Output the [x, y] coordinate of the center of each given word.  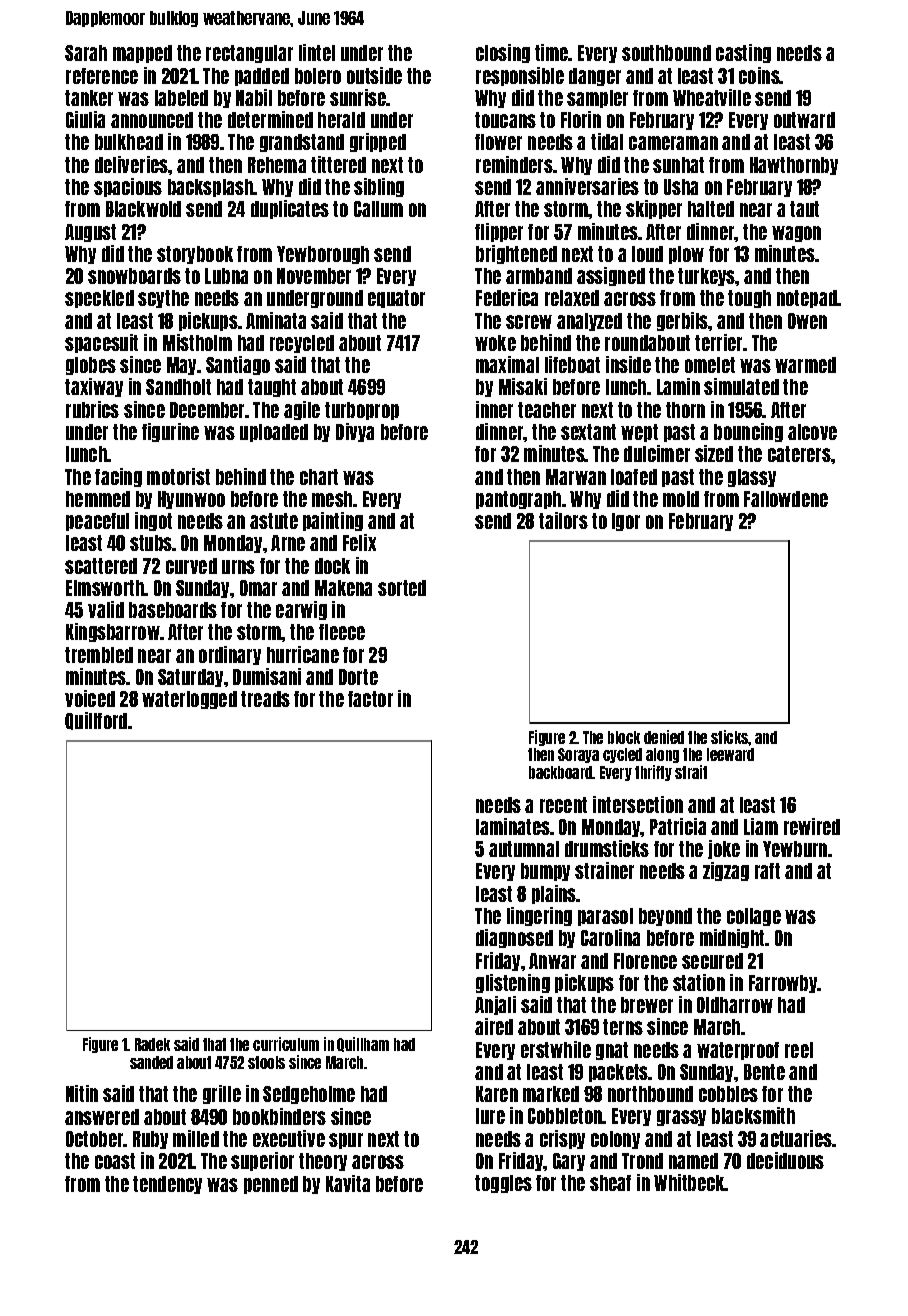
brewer [647, 1005]
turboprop [362, 411]
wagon [796, 234]
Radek [152, 1044]
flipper [499, 232]
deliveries [132, 164]
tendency [167, 1185]
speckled [99, 299]
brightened [516, 254]
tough [749, 299]
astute [274, 521]
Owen [807, 321]
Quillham [363, 1044]
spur [346, 1141]
